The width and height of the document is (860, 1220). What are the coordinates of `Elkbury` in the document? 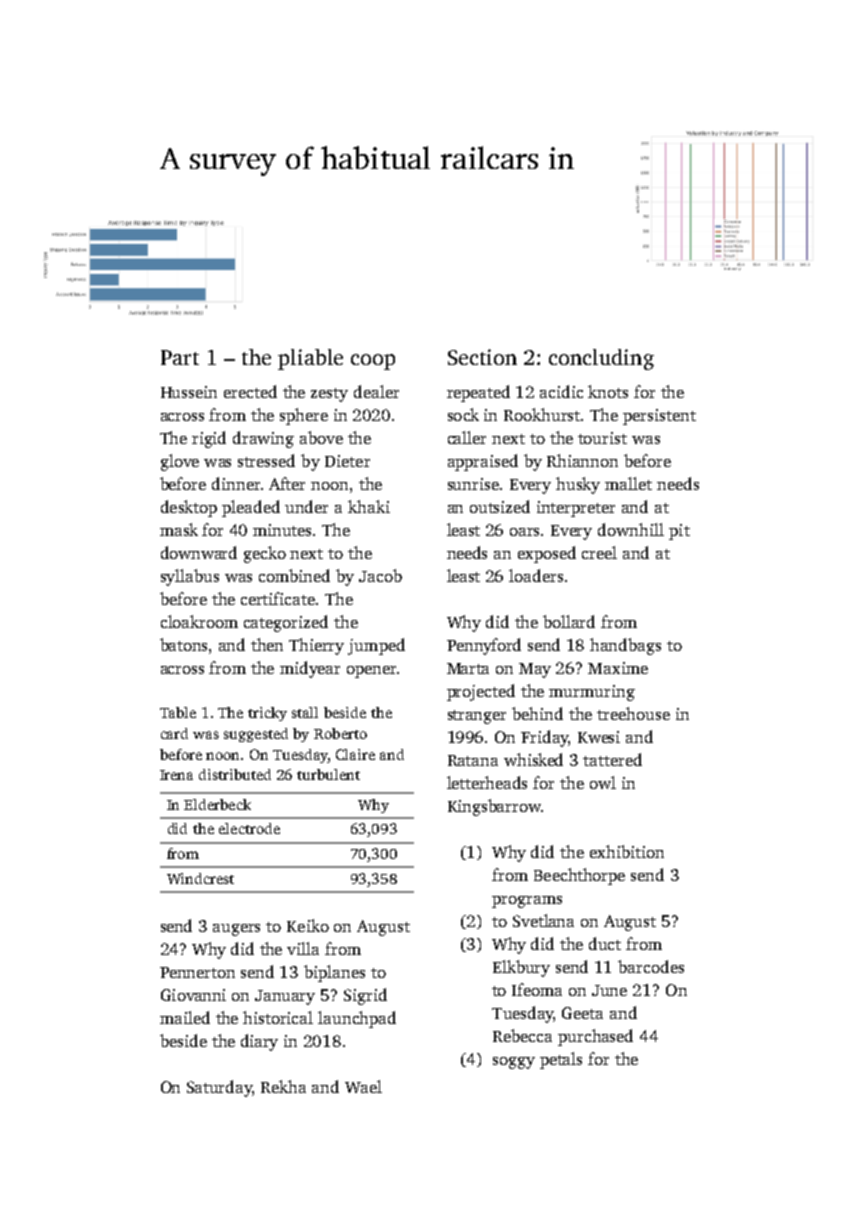 It's located at (521, 968).
